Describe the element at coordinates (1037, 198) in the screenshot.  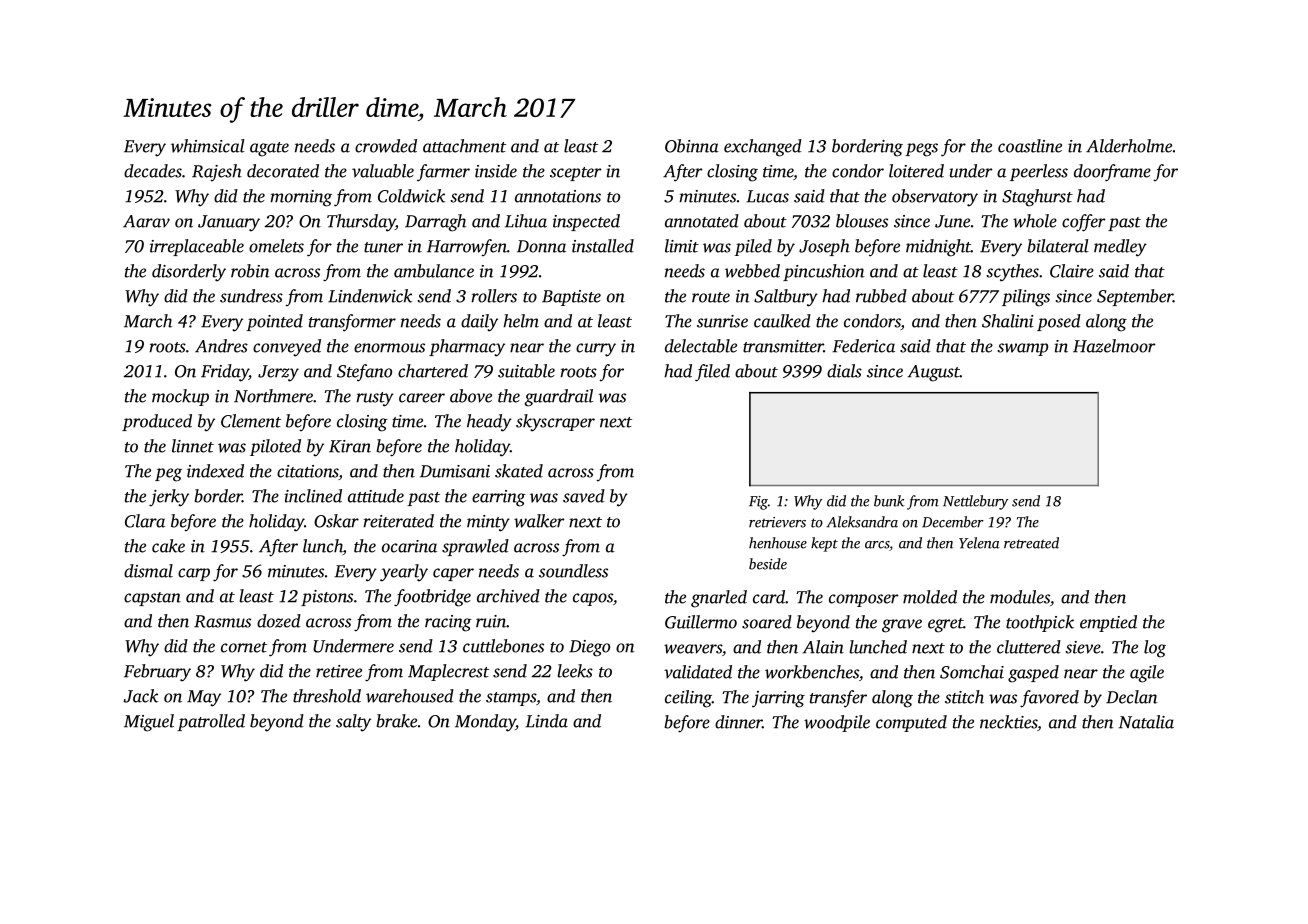
I see `Staghurst` at that location.
